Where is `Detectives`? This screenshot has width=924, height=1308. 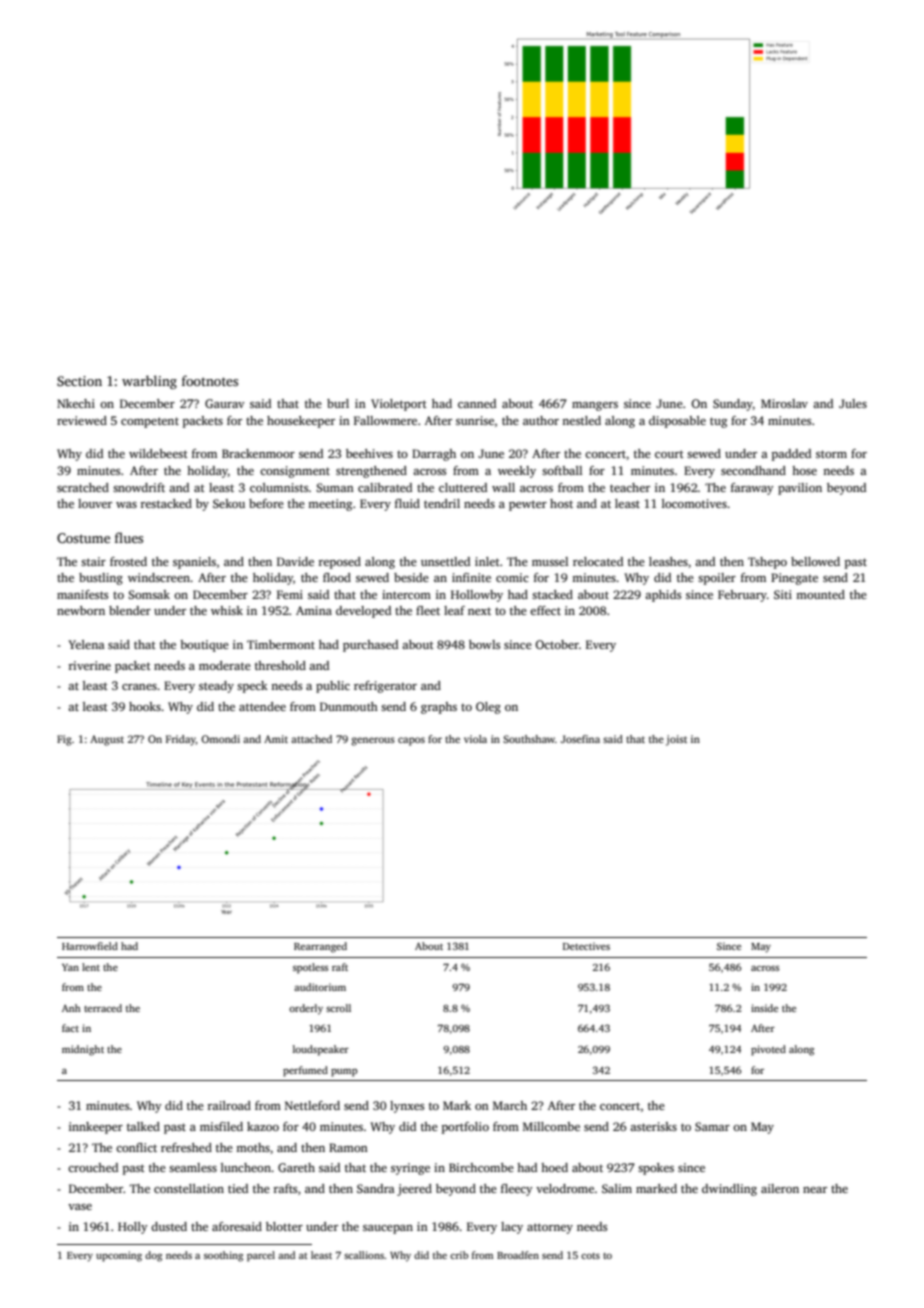
Detectives is located at coordinates (586, 946).
